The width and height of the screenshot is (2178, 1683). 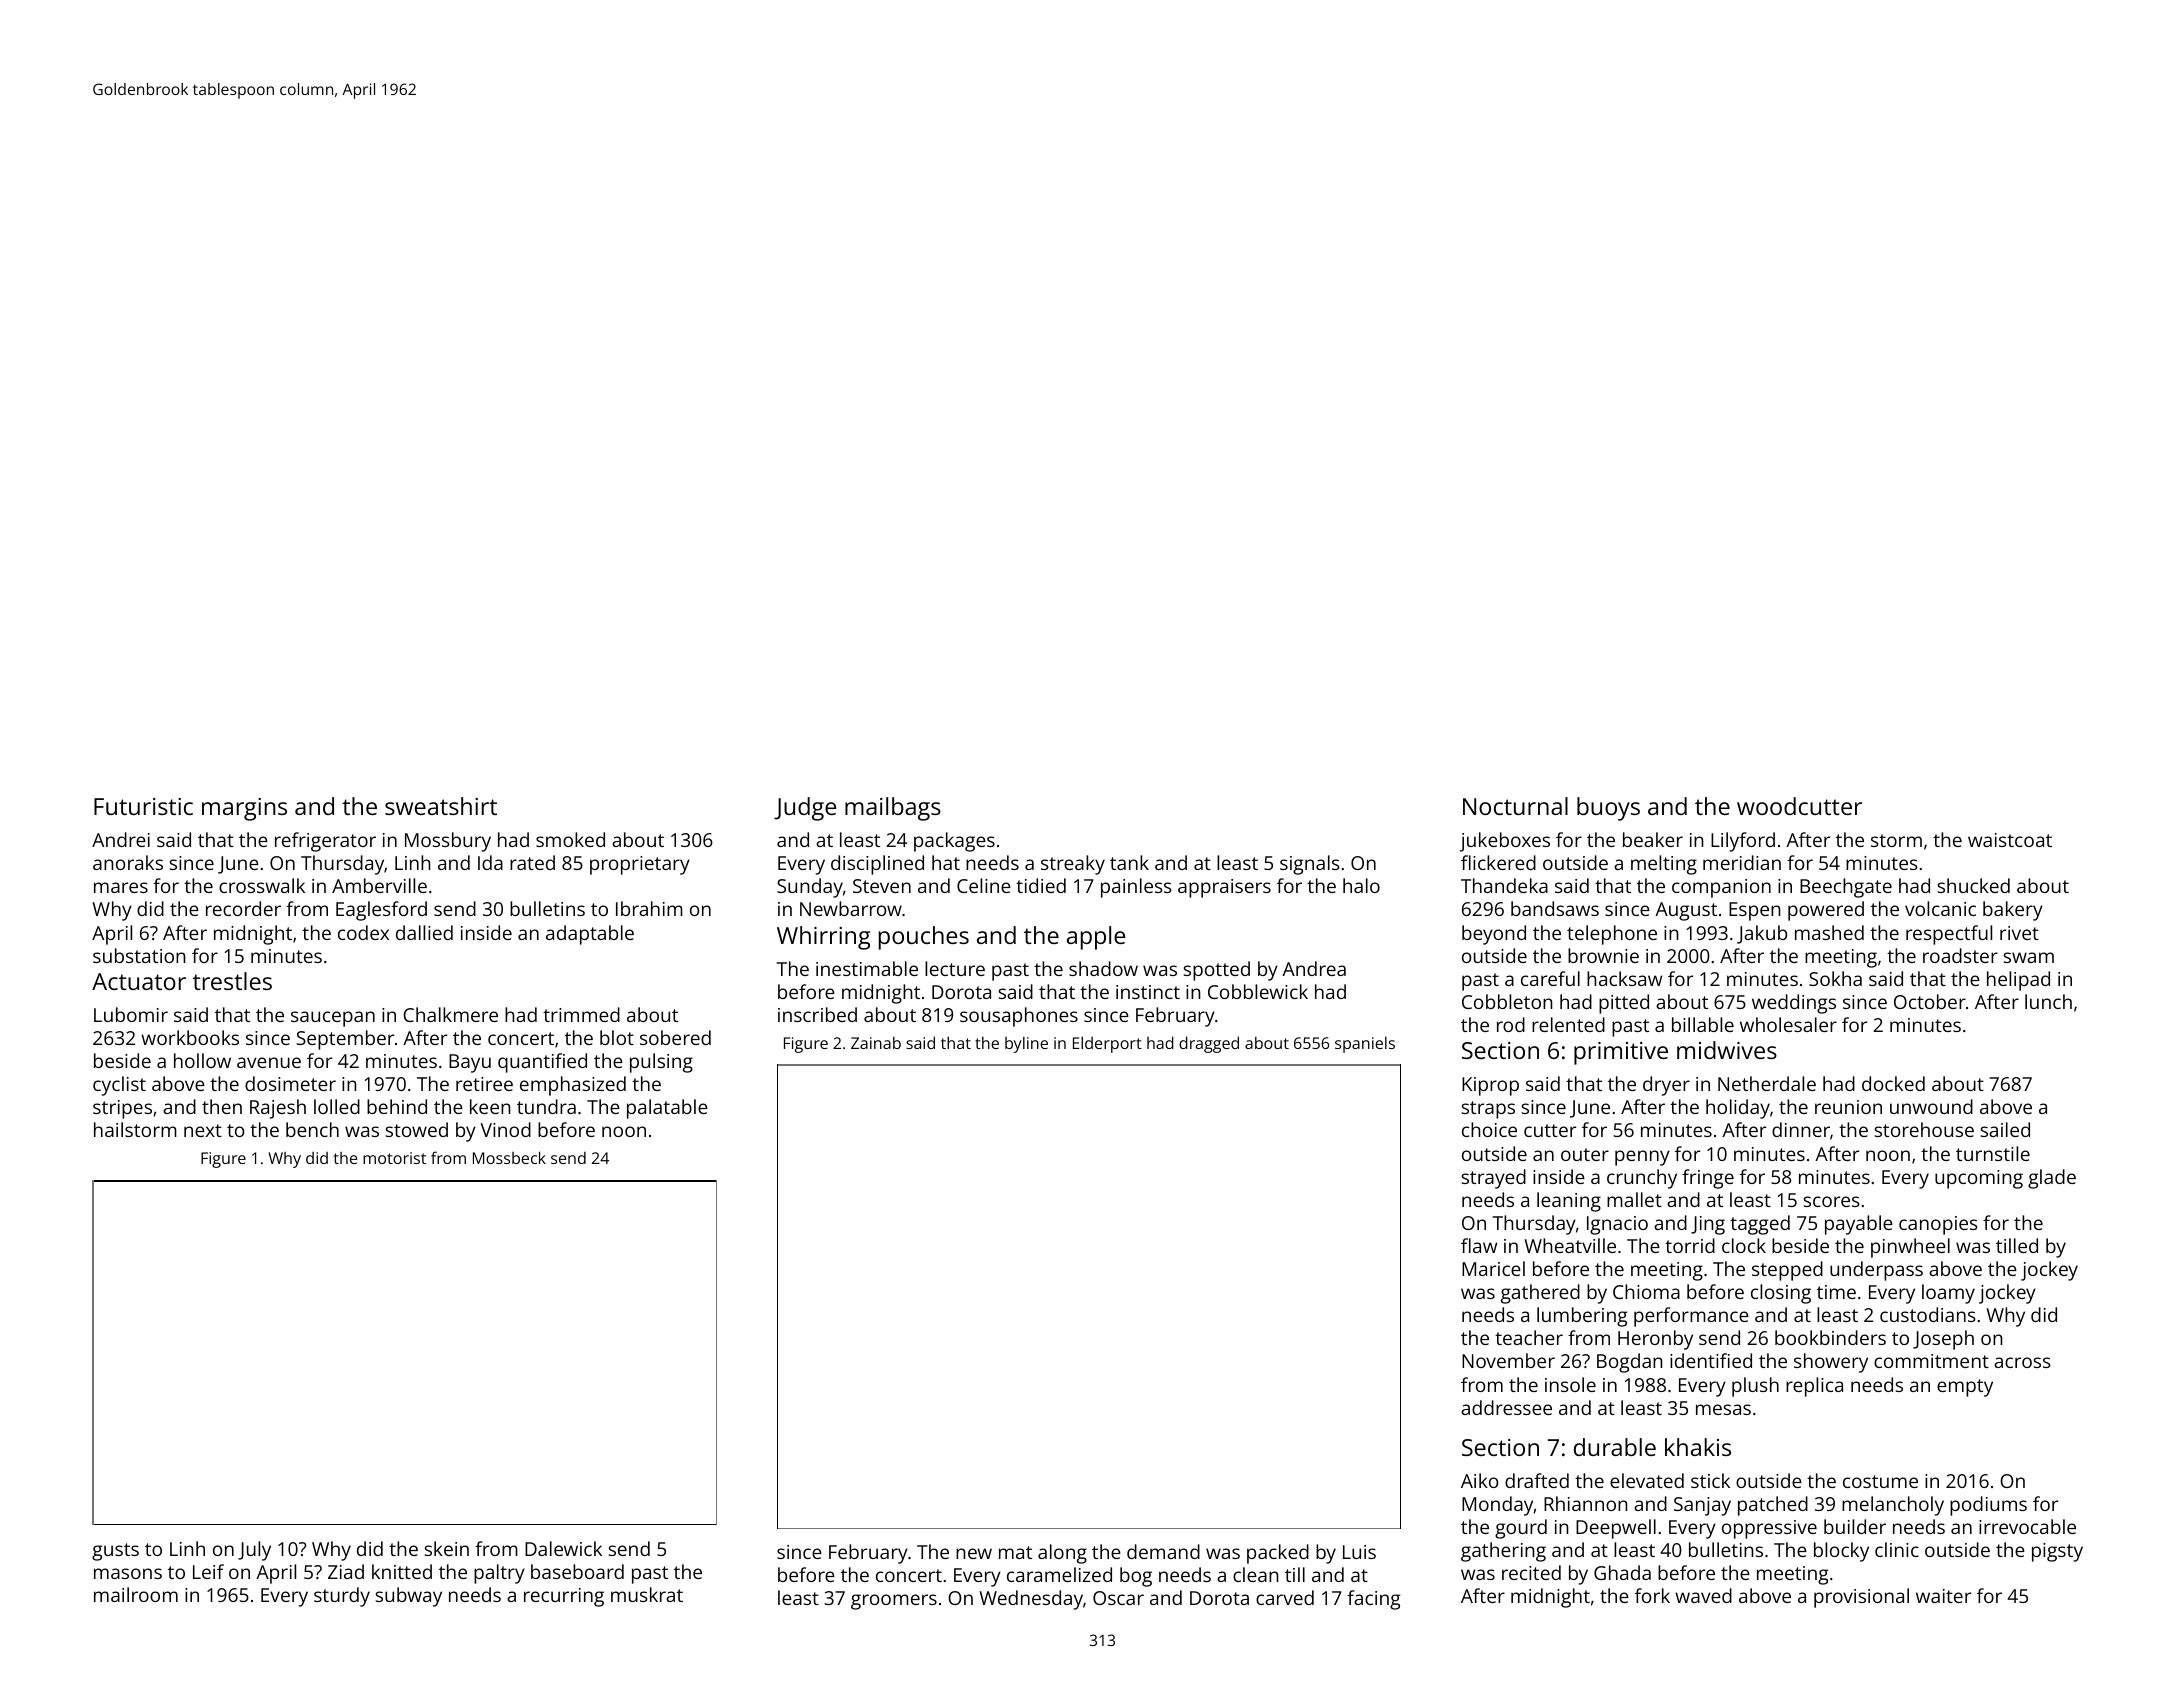 I want to click on fork, so click(x=1652, y=1595).
